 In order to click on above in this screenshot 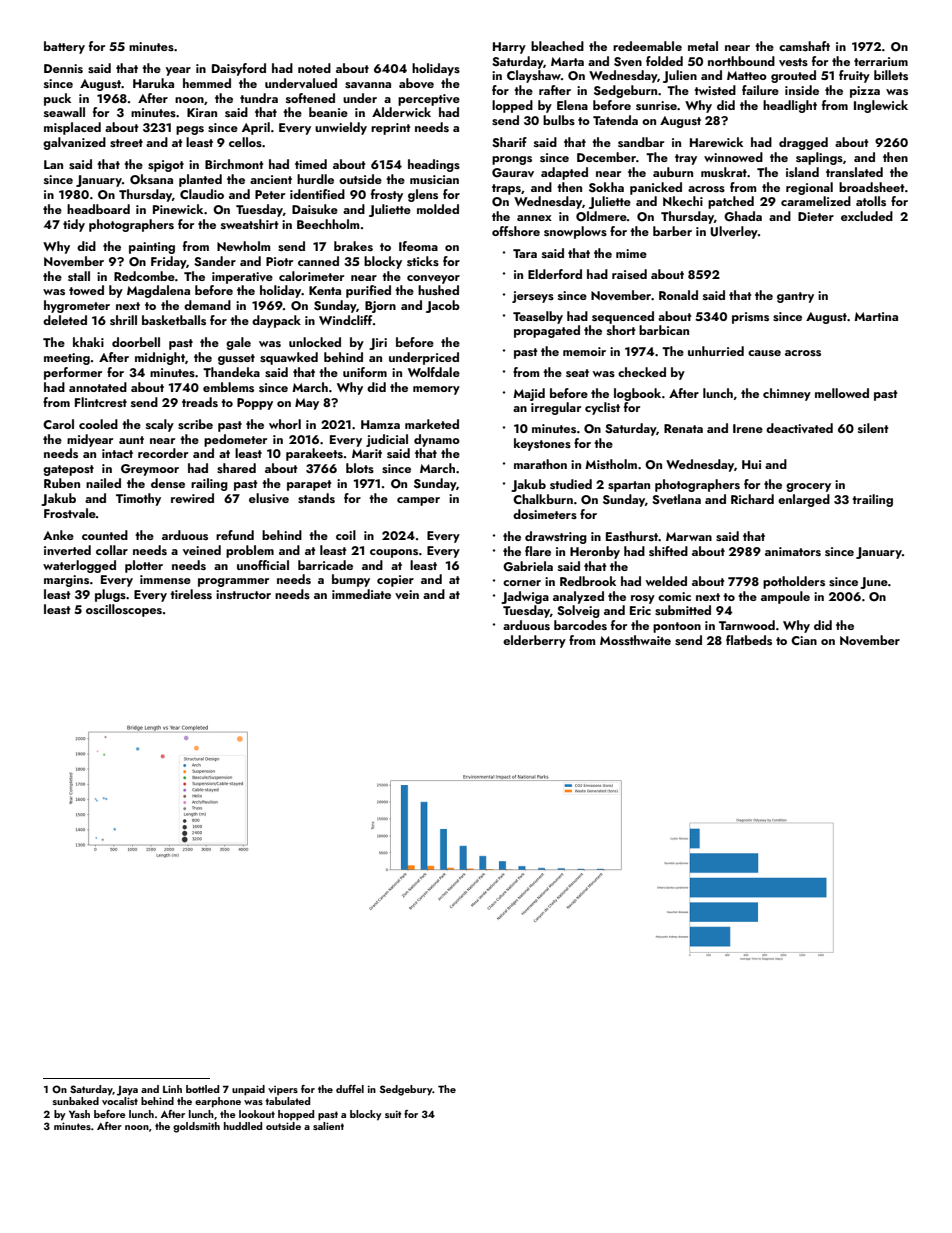, I will do `click(416, 83)`.
